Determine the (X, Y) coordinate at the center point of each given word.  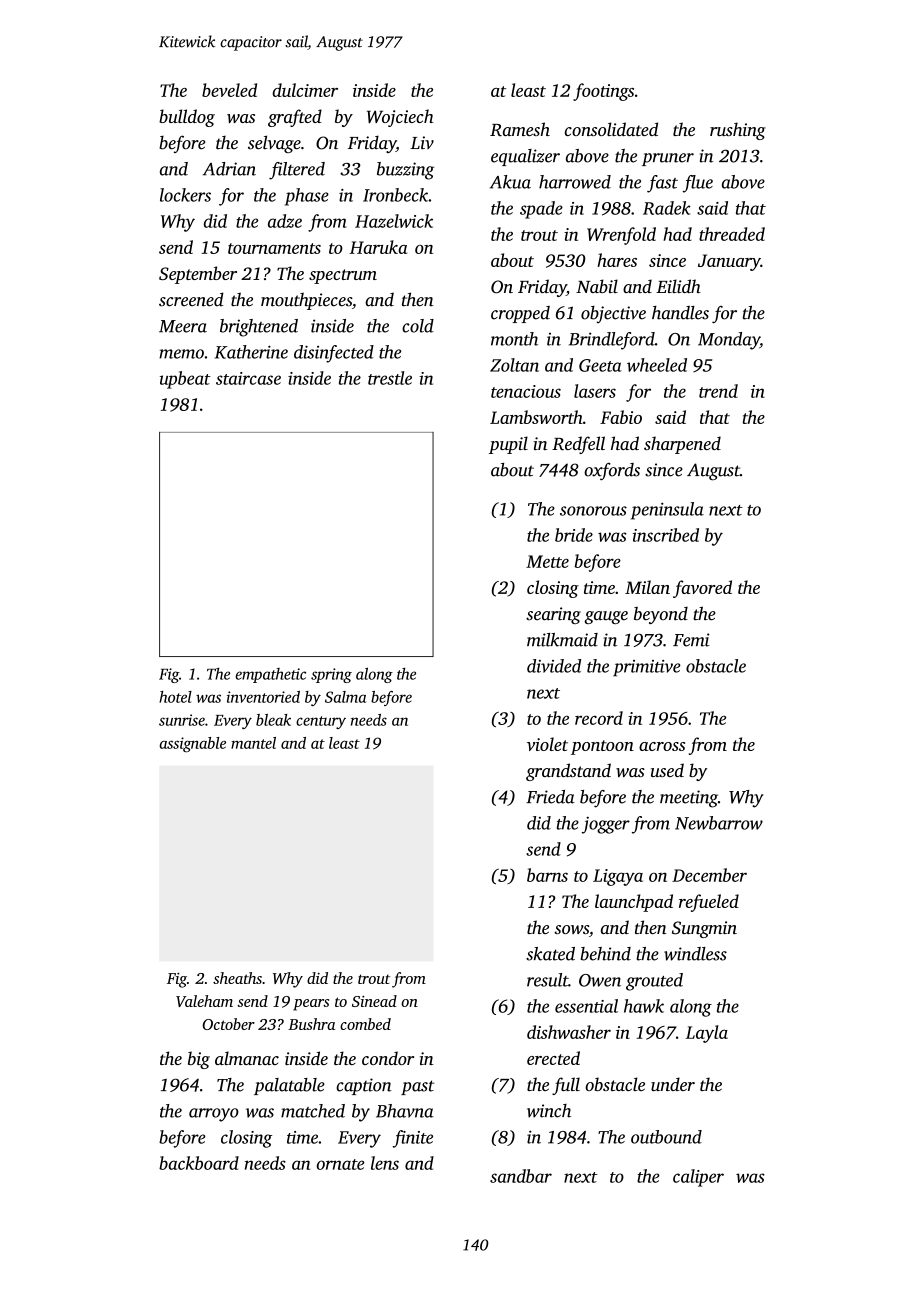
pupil (508, 445)
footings (603, 92)
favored (702, 589)
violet (547, 744)
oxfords (612, 471)
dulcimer (305, 90)
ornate (340, 1164)
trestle (390, 378)
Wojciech (400, 118)
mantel (253, 743)
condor (388, 1058)
